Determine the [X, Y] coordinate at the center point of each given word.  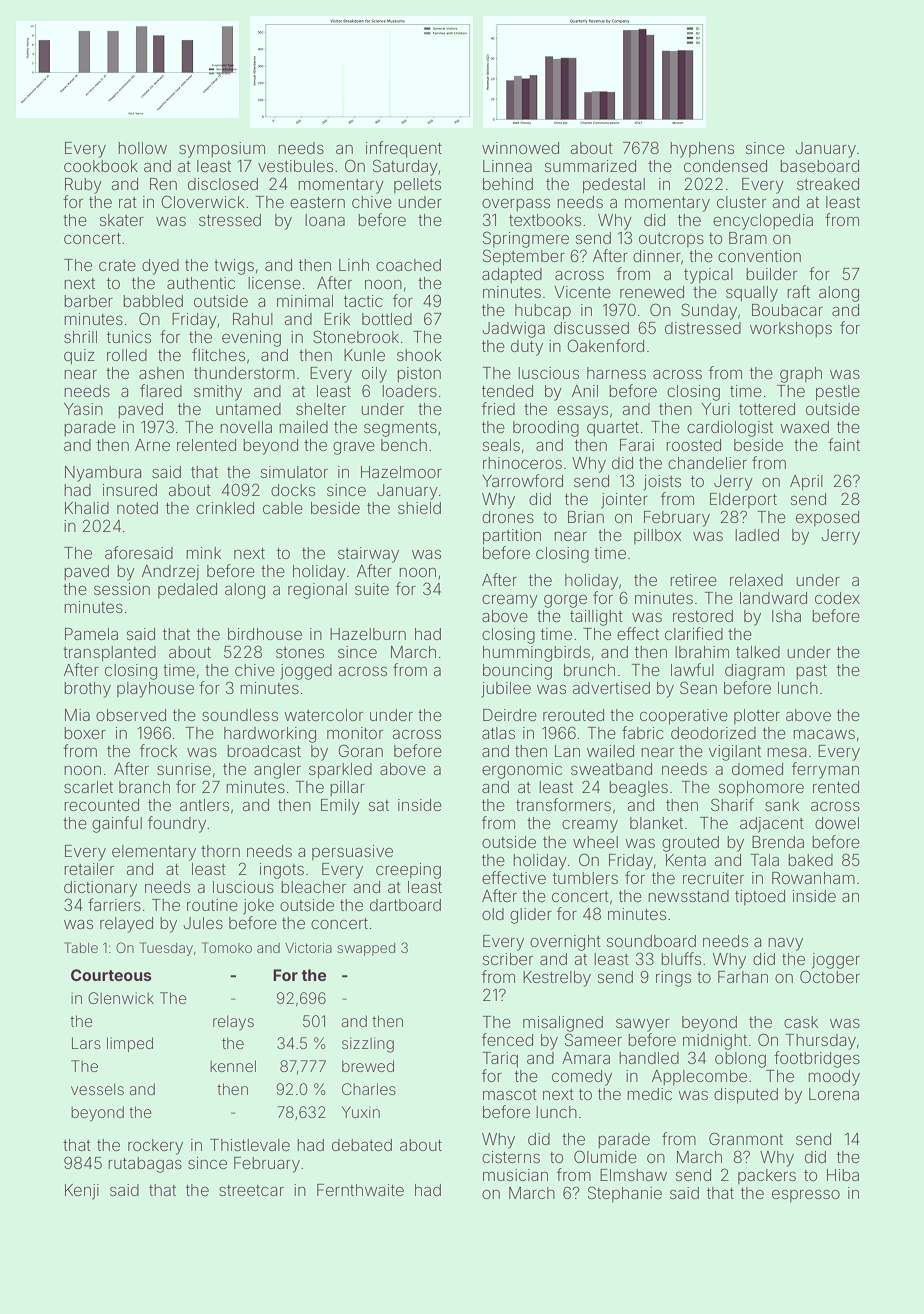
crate [117, 265]
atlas [498, 733]
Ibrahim [702, 652]
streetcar [251, 1190]
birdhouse [265, 634]
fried [498, 408]
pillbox [657, 536]
